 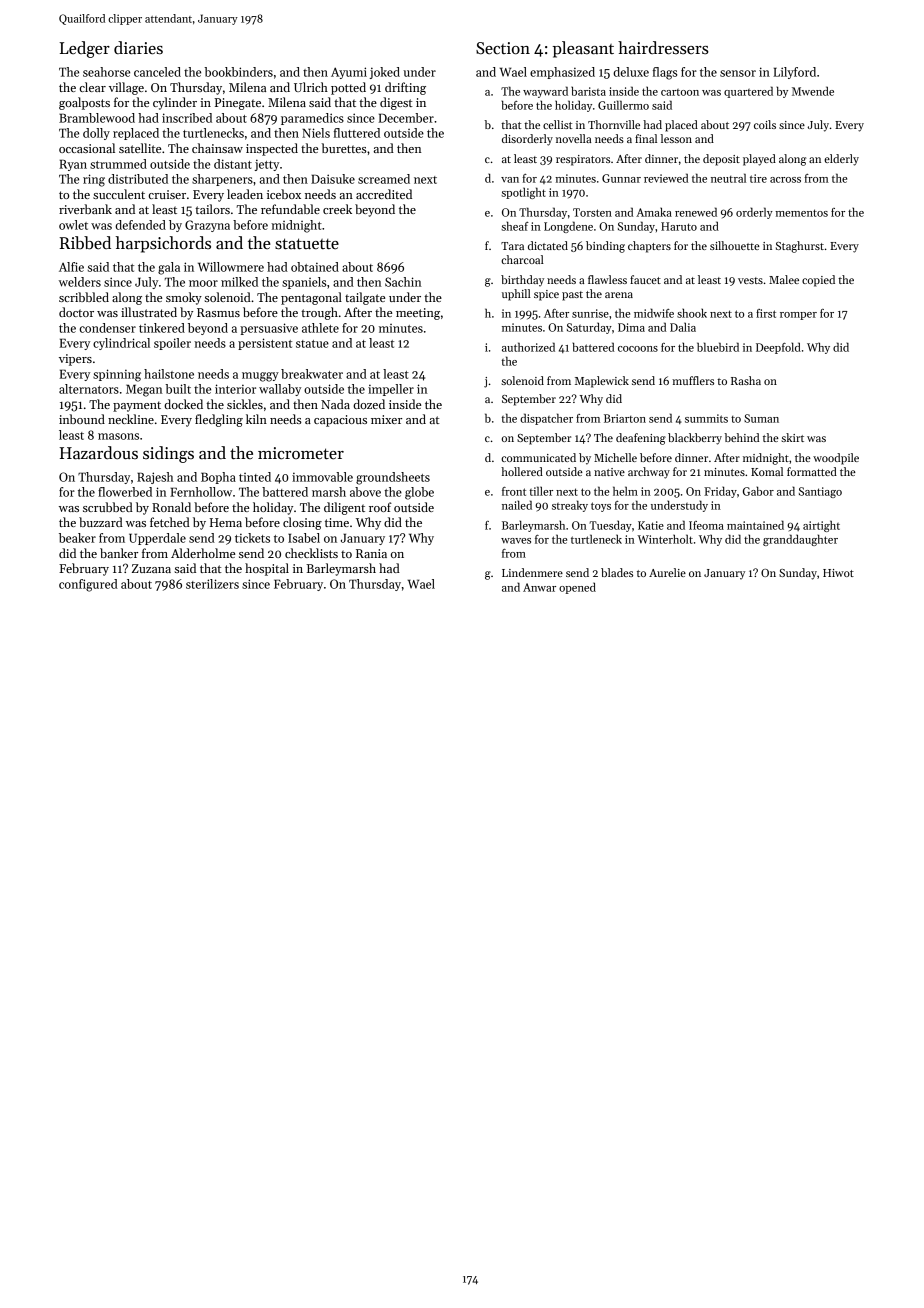 What do you see at coordinates (784, 279) in the screenshot?
I see `Malee` at bounding box center [784, 279].
